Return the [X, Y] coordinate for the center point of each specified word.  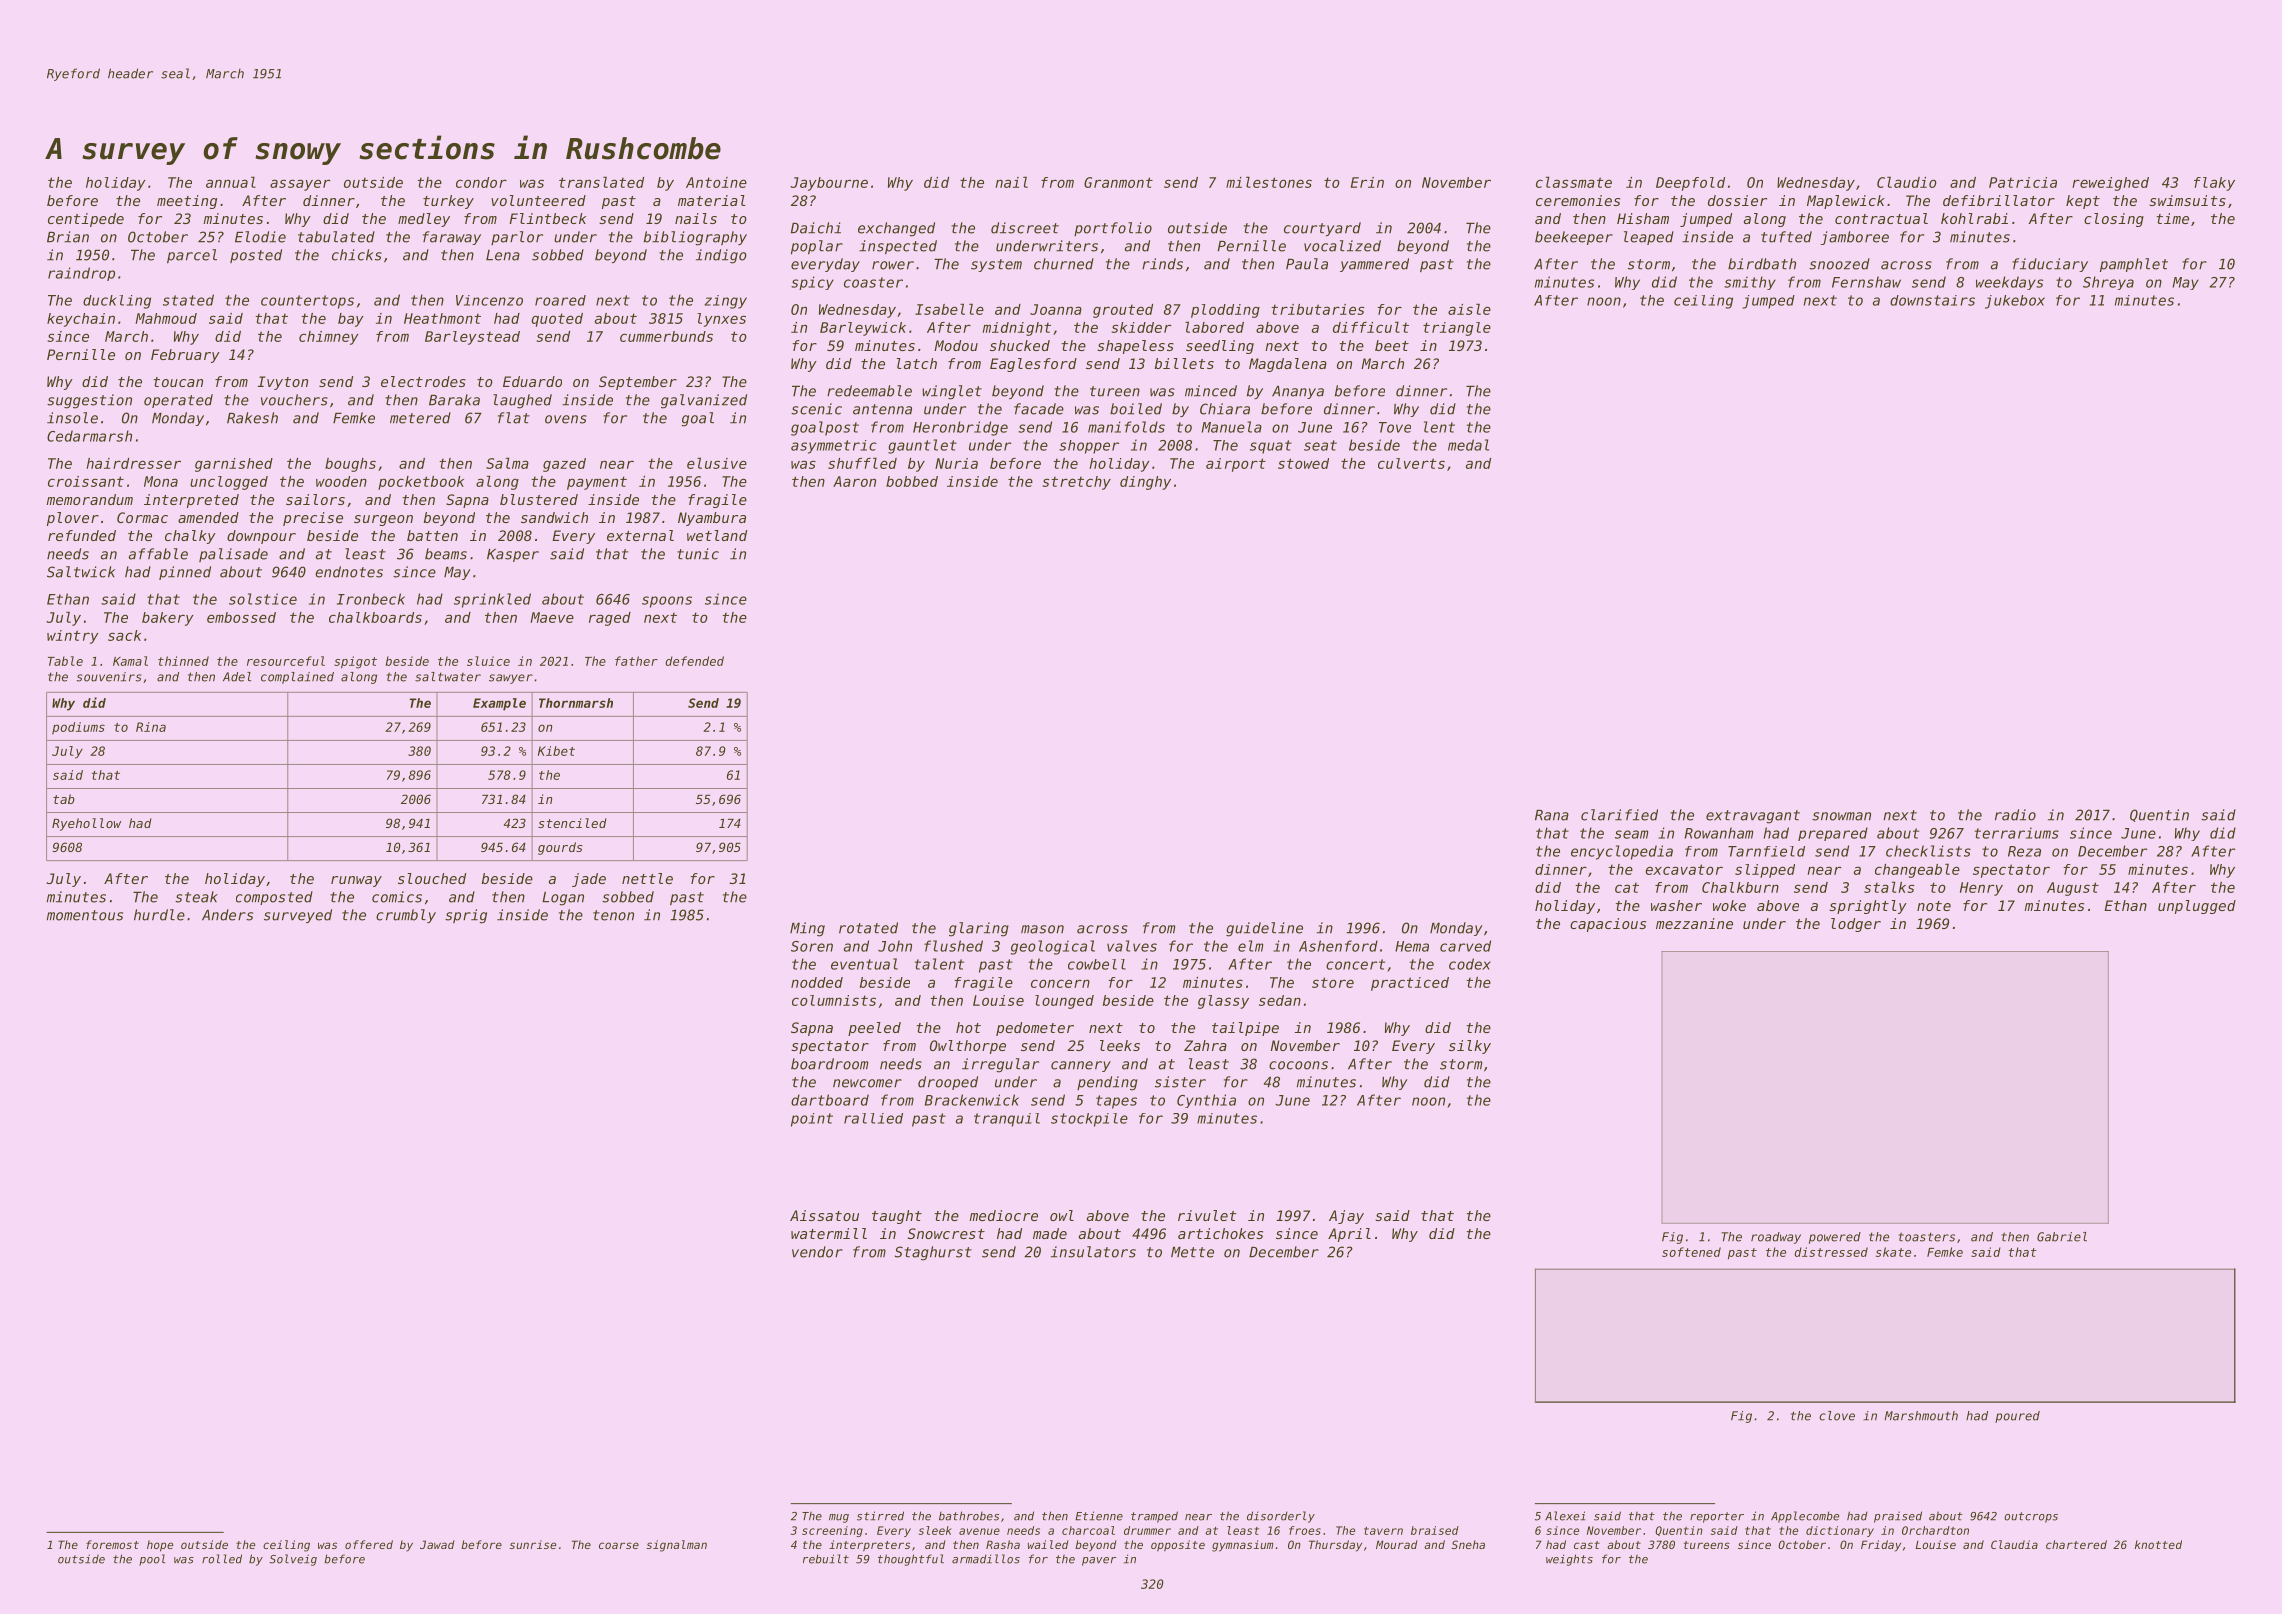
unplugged [2197, 907]
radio [2015, 815]
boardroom [829, 1064]
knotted [2158, 1544]
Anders [227, 915]
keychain [81, 320]
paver [1099, 1561]
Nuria [956, 463]
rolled [222, 1559]
